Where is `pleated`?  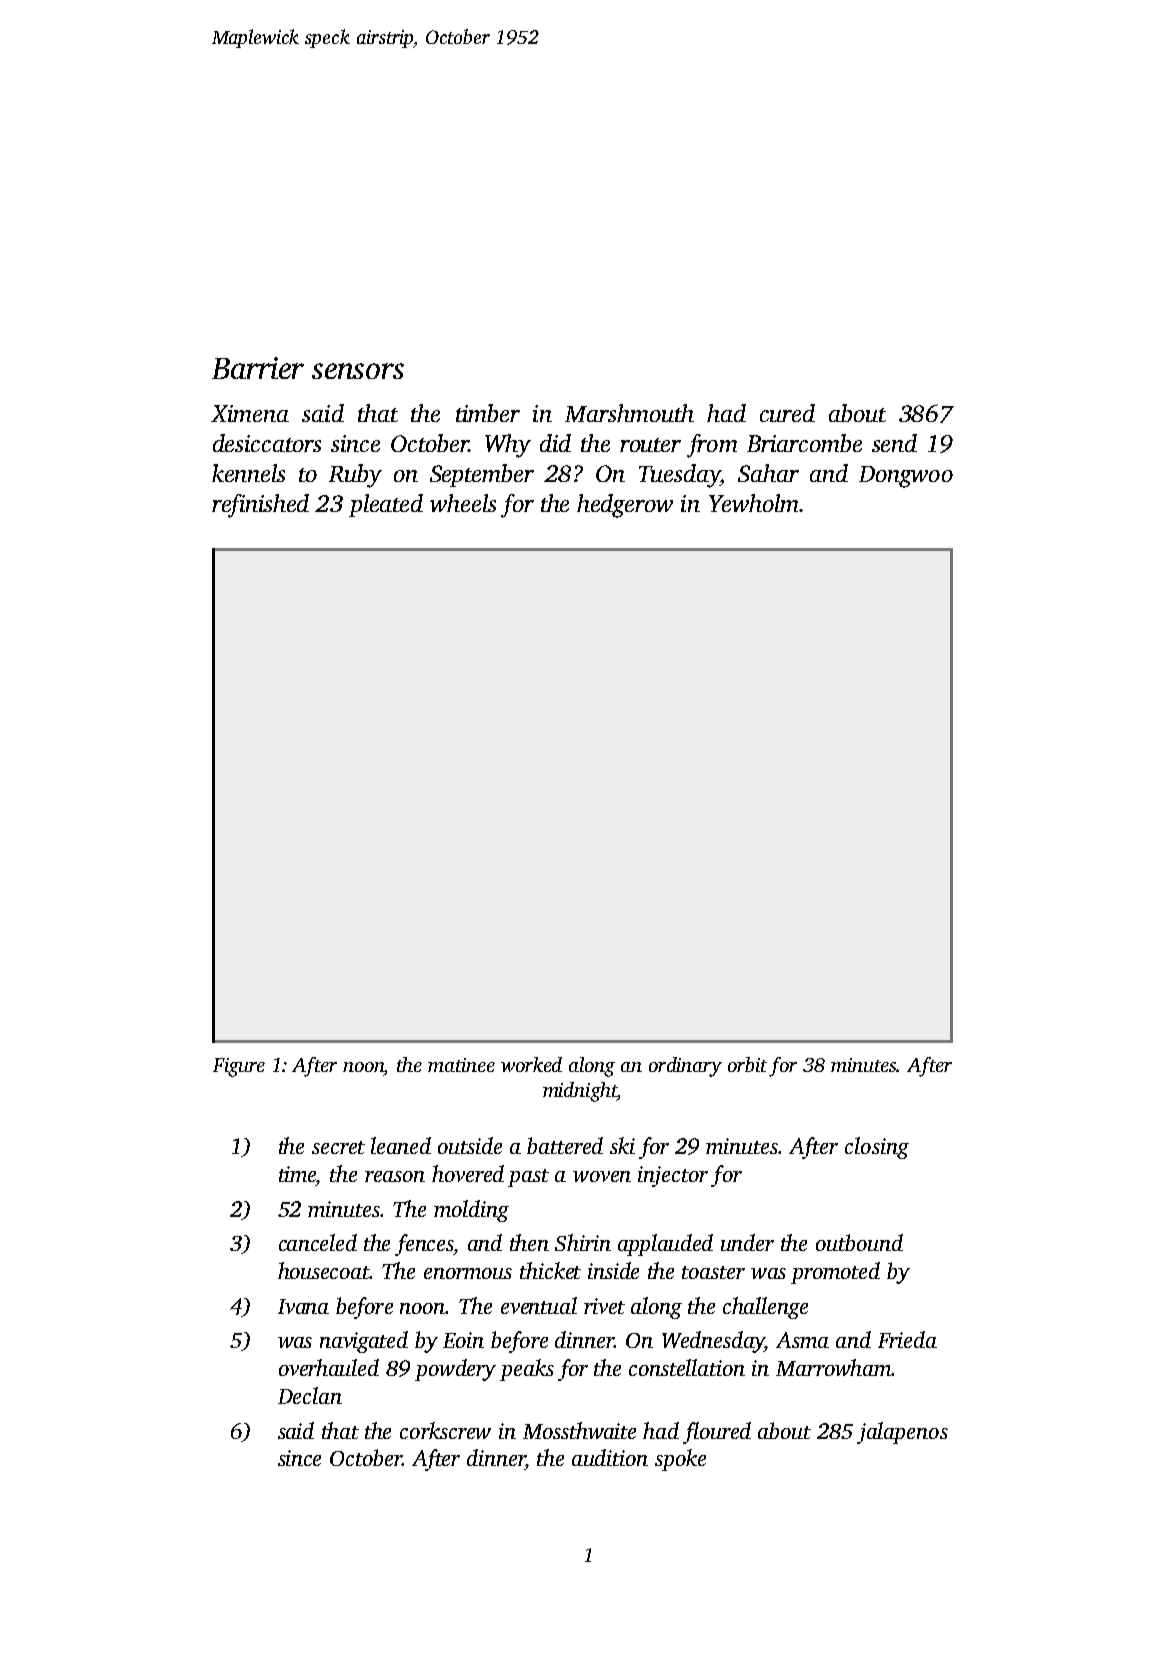
pleated is located at coordinates (386, 505).
